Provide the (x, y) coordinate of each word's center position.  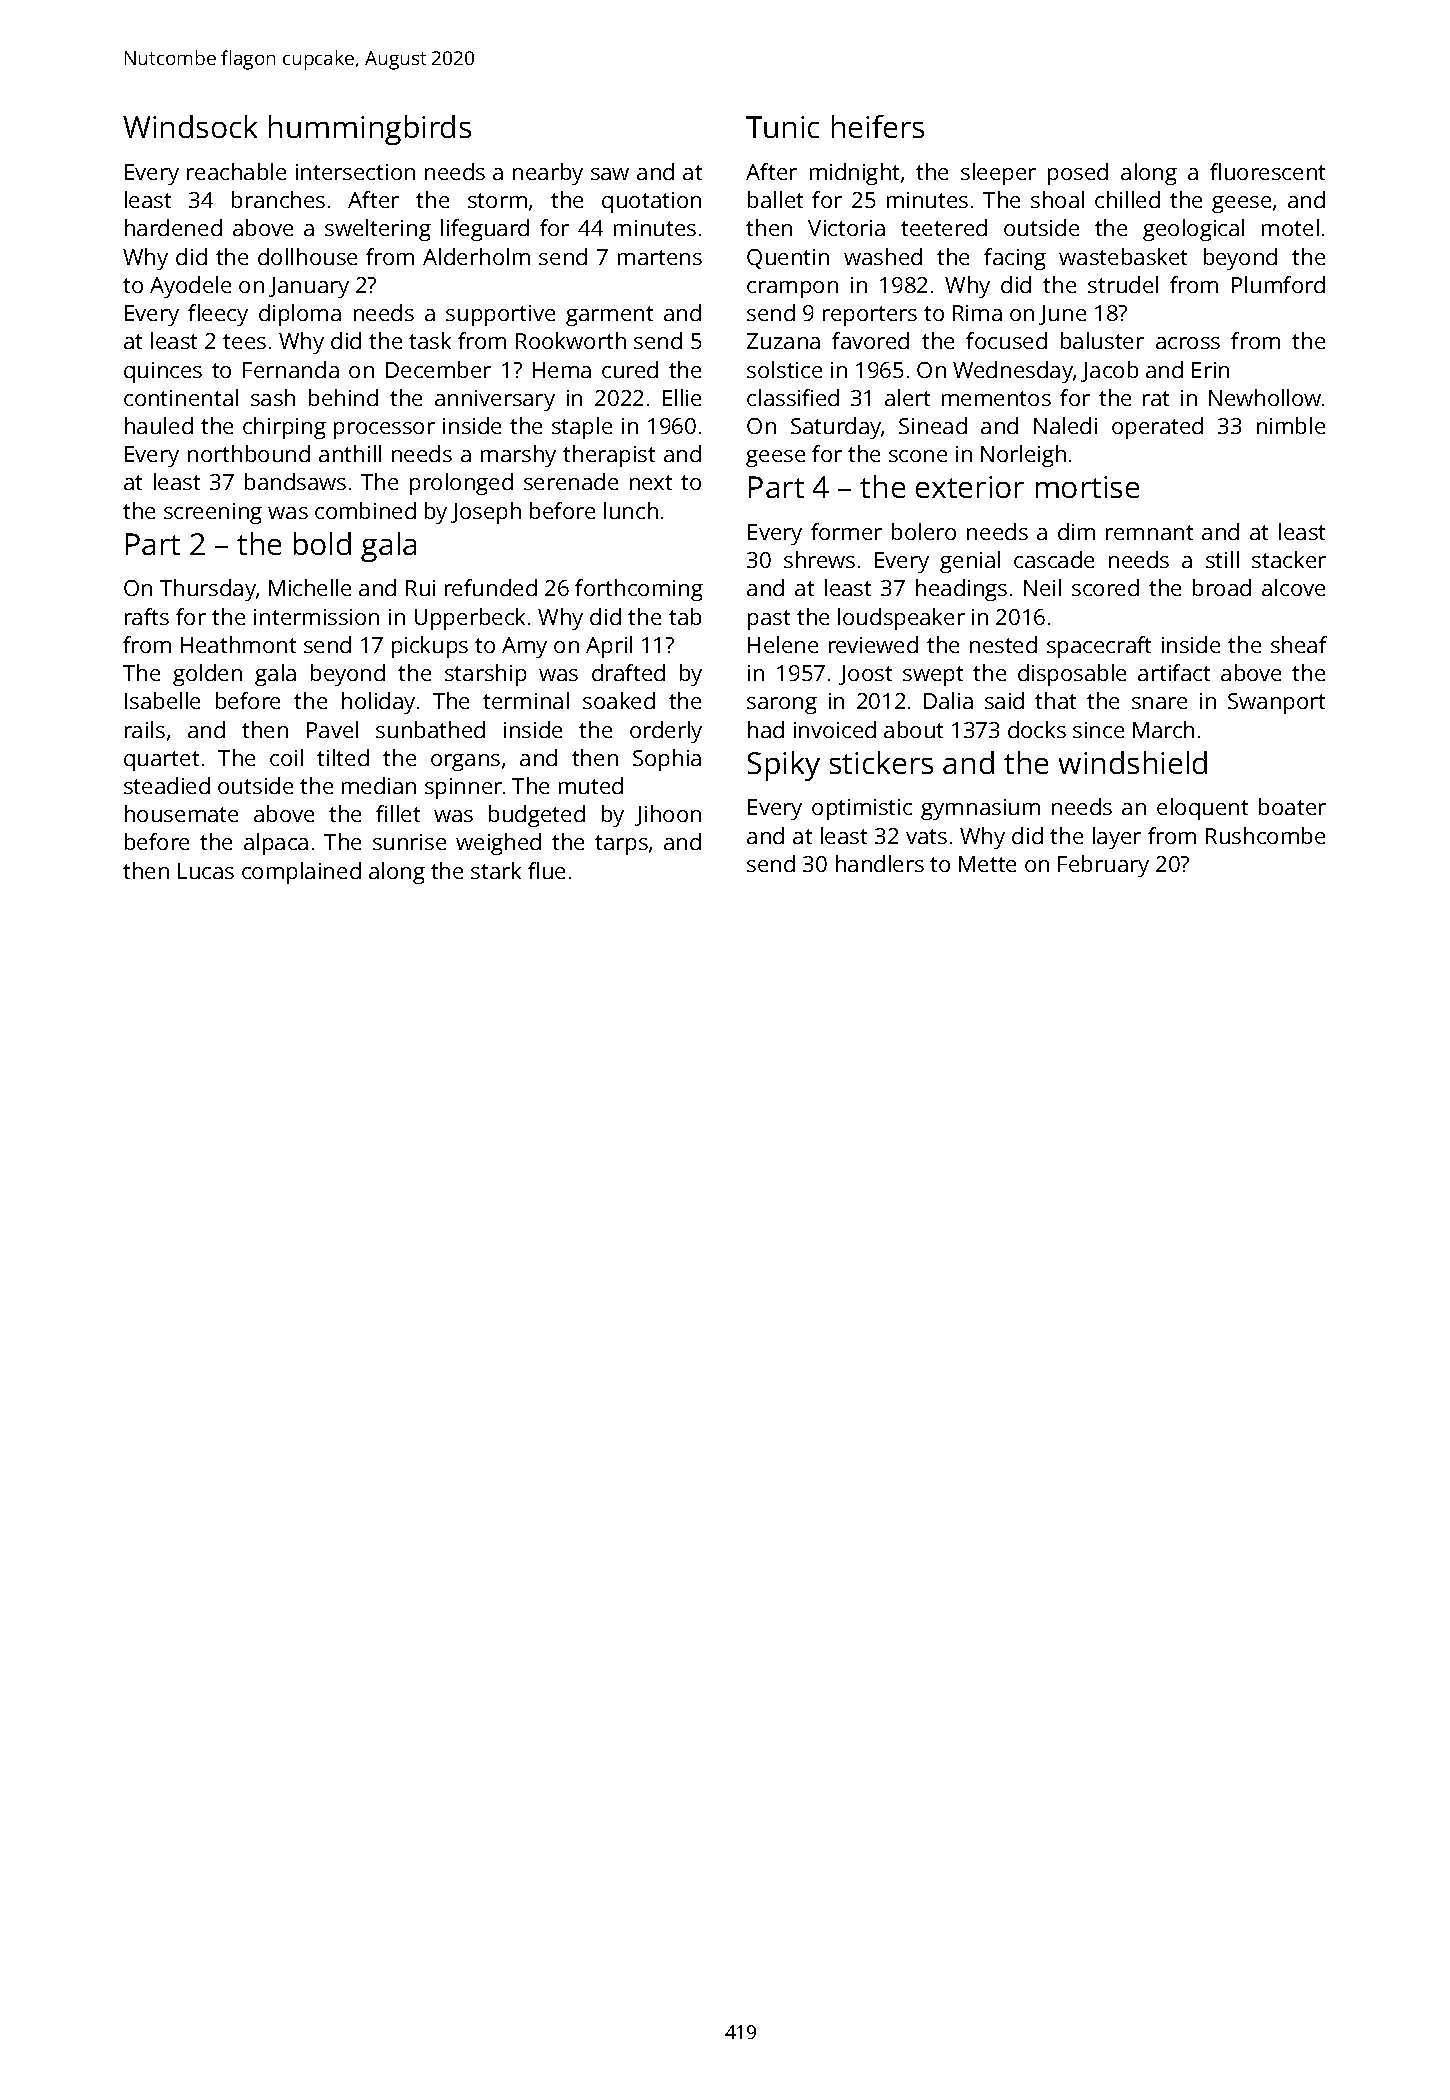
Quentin (788, 259)
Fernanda (291, 369)
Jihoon (668, 815)
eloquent (1202, 809)
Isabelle (162, 700)
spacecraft (1099, 647)
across (1188, 343)
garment (609, 316)
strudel (1123, 284)
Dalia (948, 700)
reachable (236, 171)
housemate (181, 813)
